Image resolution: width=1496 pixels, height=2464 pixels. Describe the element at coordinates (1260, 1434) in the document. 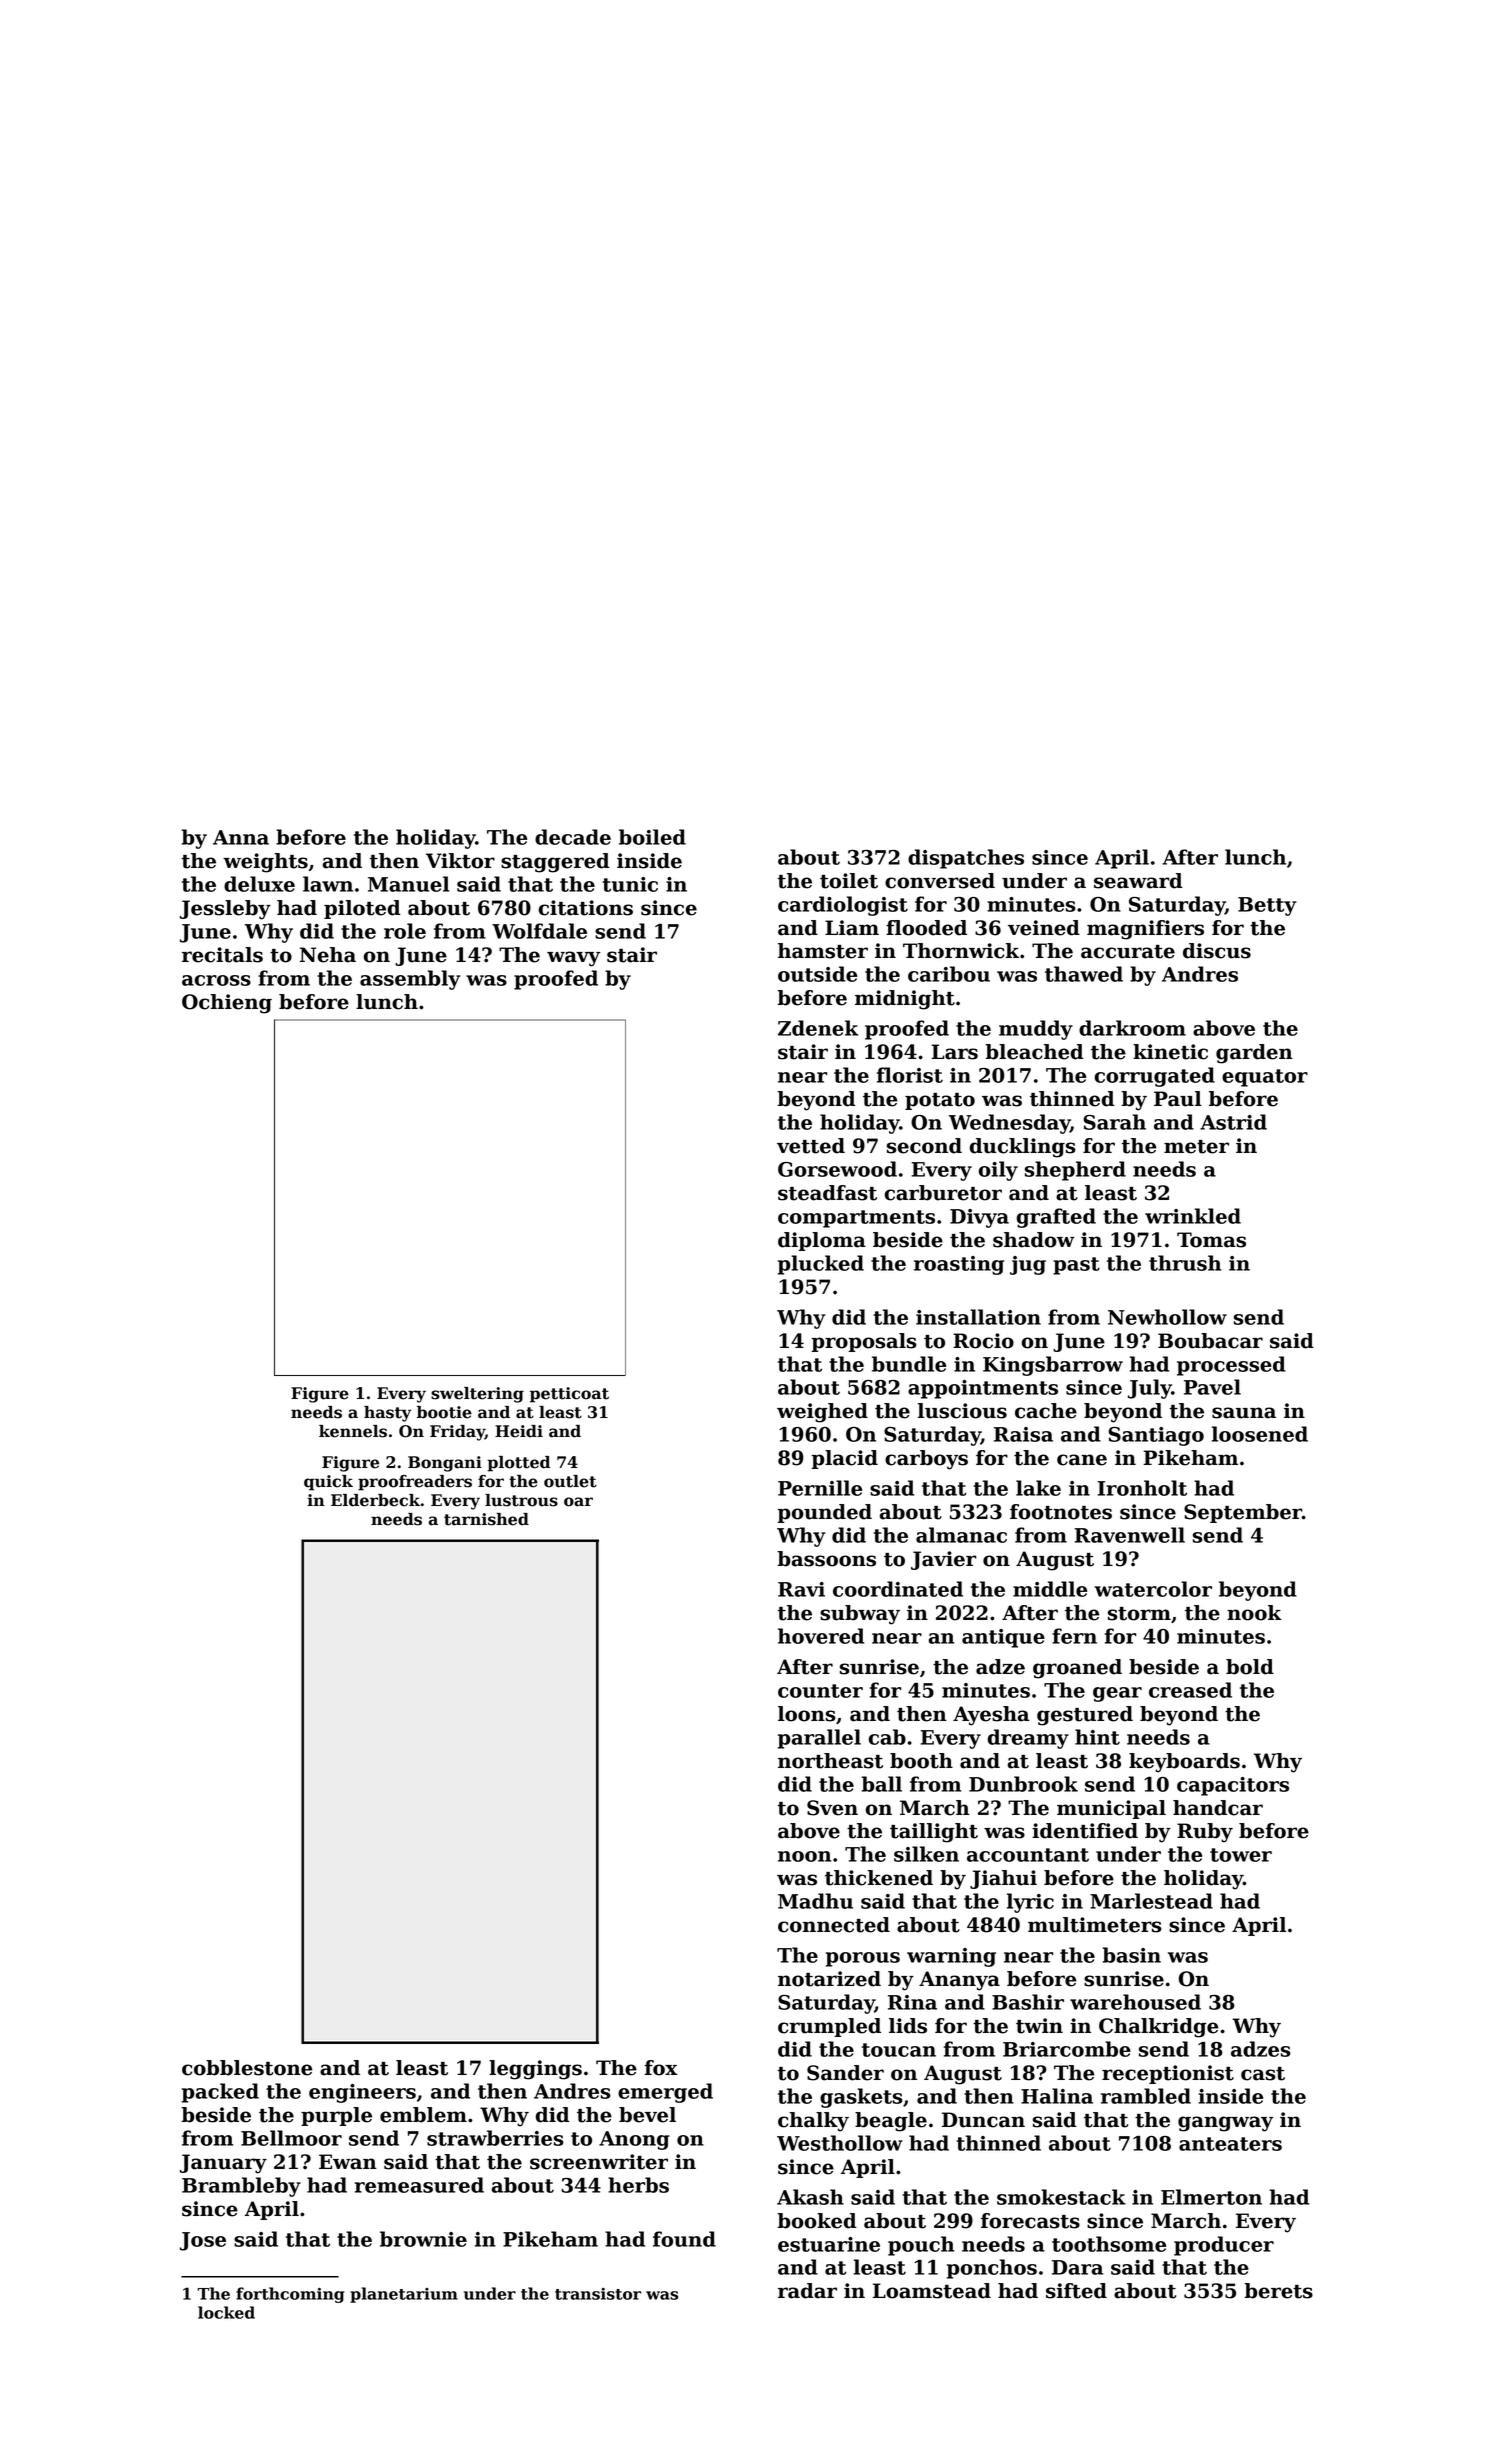

I see `loosened` at that location.
